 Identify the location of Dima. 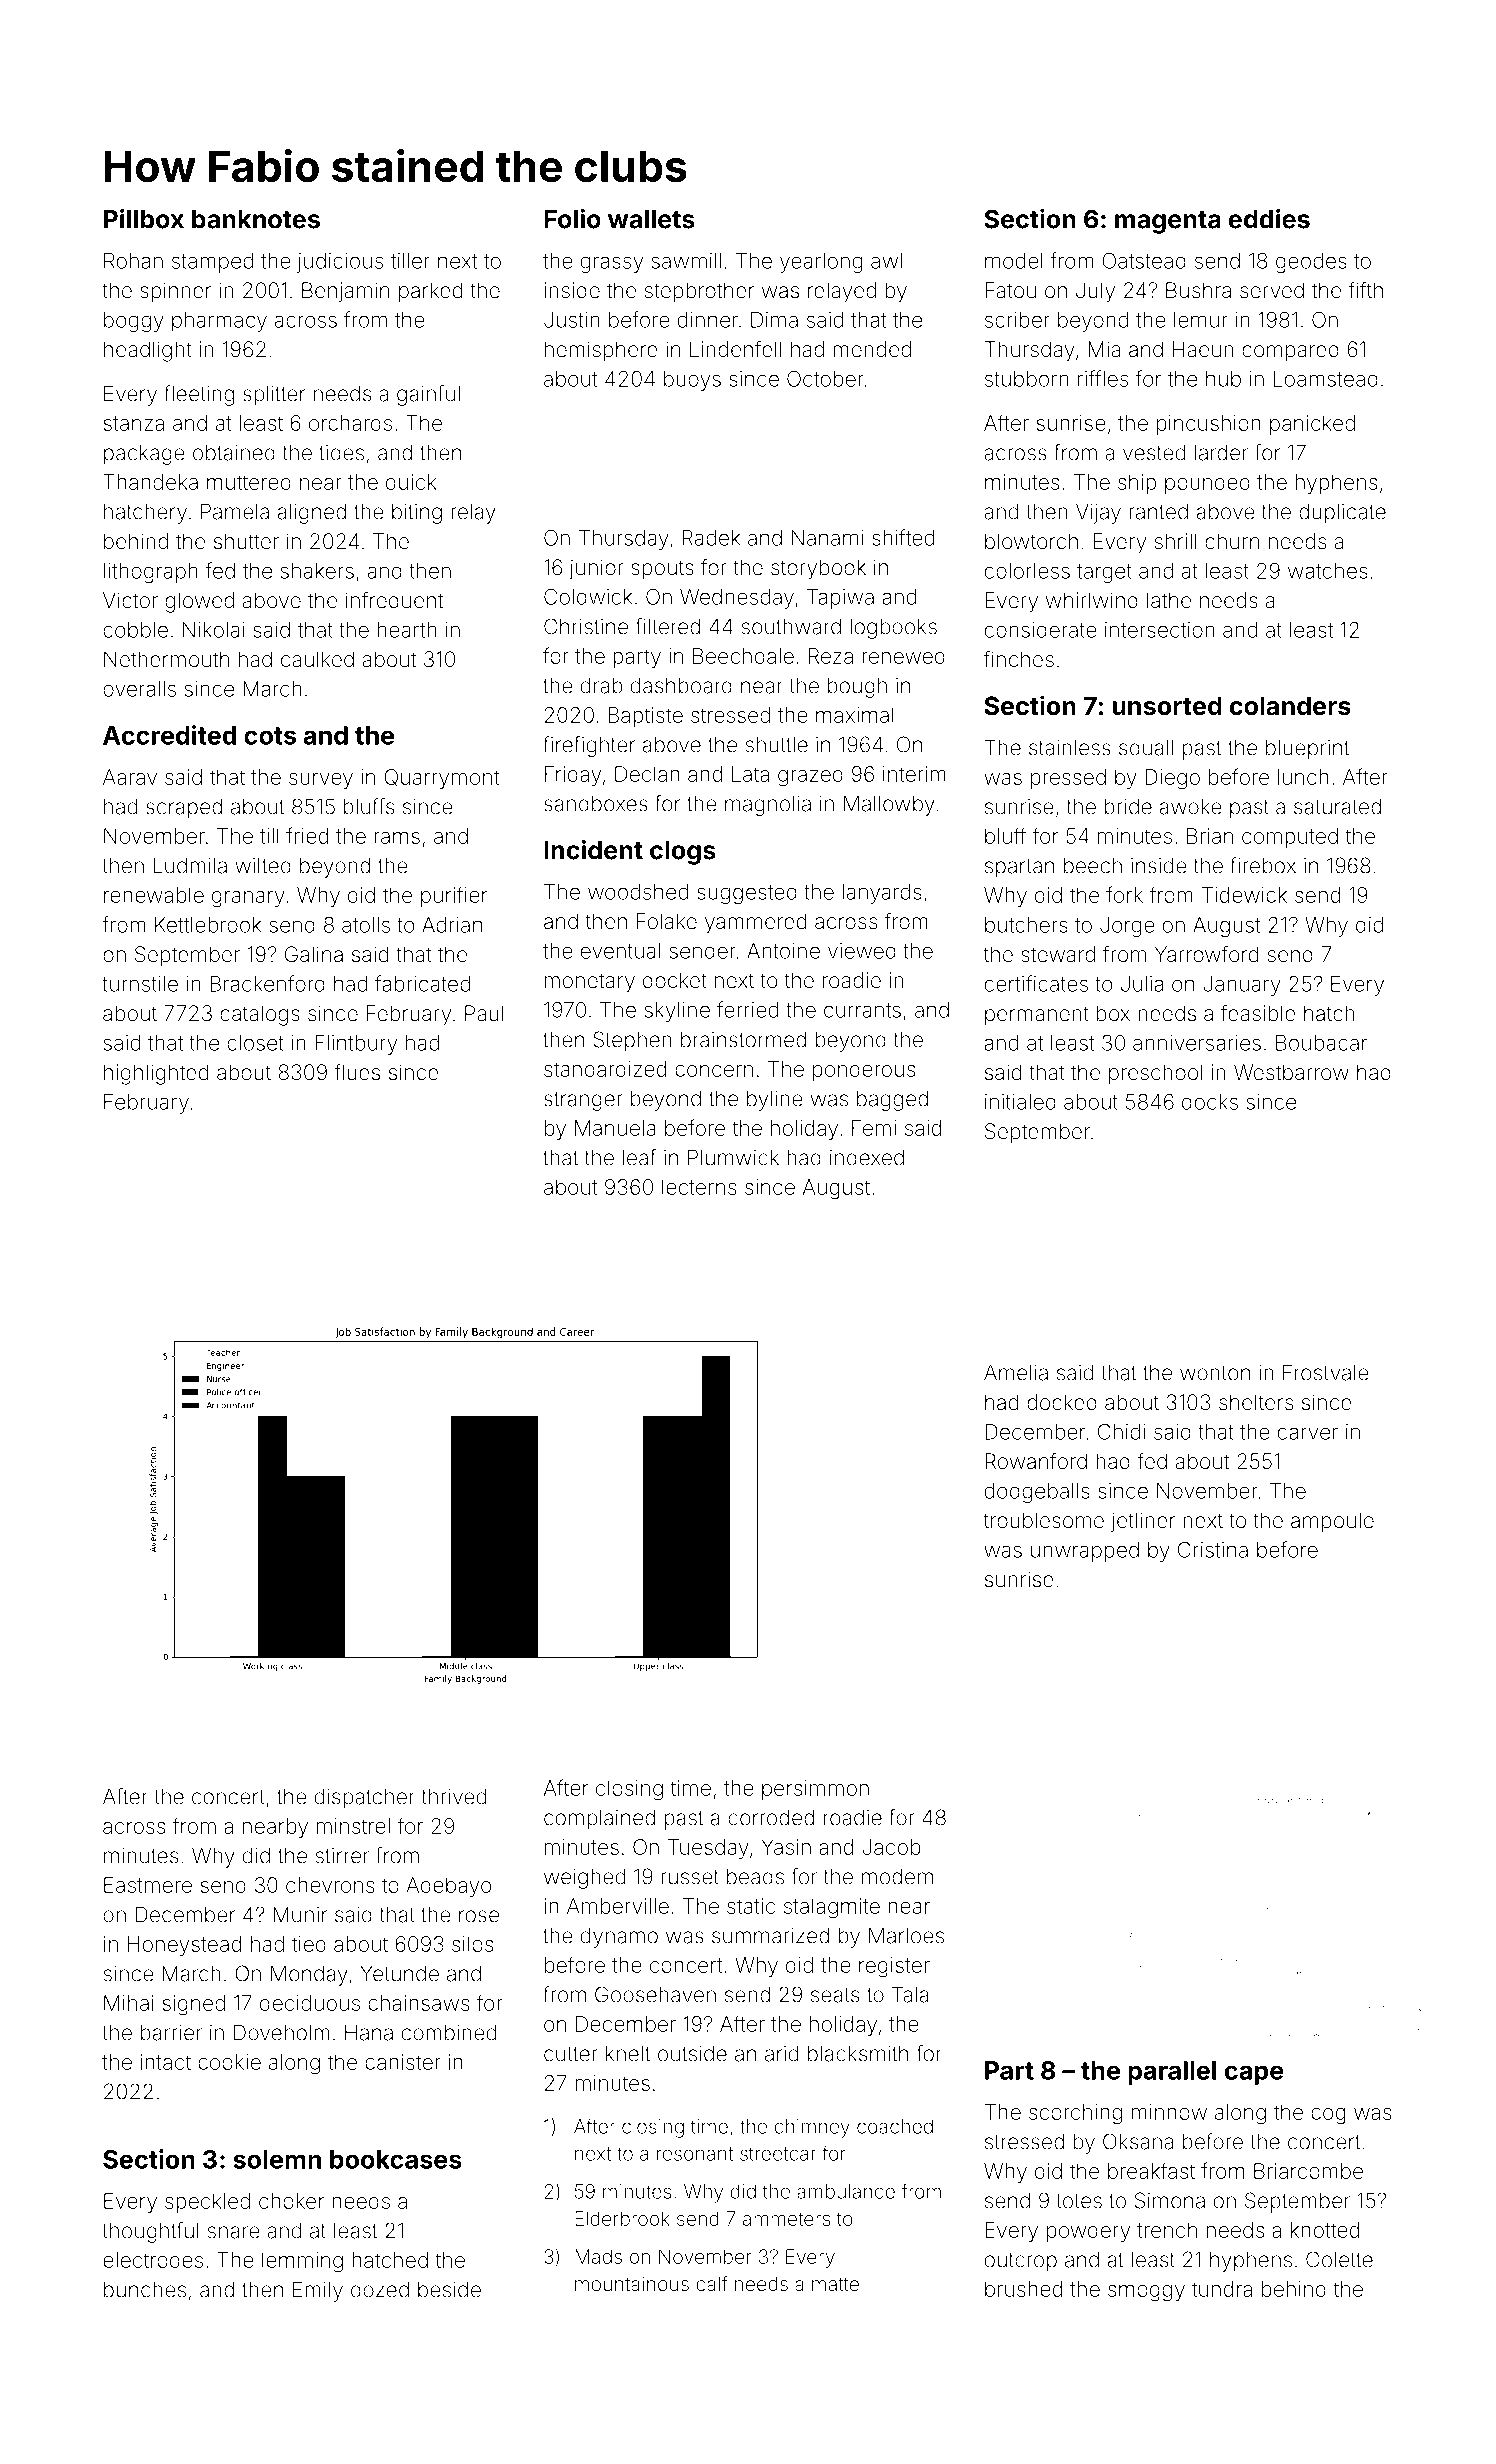
(774, 320).
